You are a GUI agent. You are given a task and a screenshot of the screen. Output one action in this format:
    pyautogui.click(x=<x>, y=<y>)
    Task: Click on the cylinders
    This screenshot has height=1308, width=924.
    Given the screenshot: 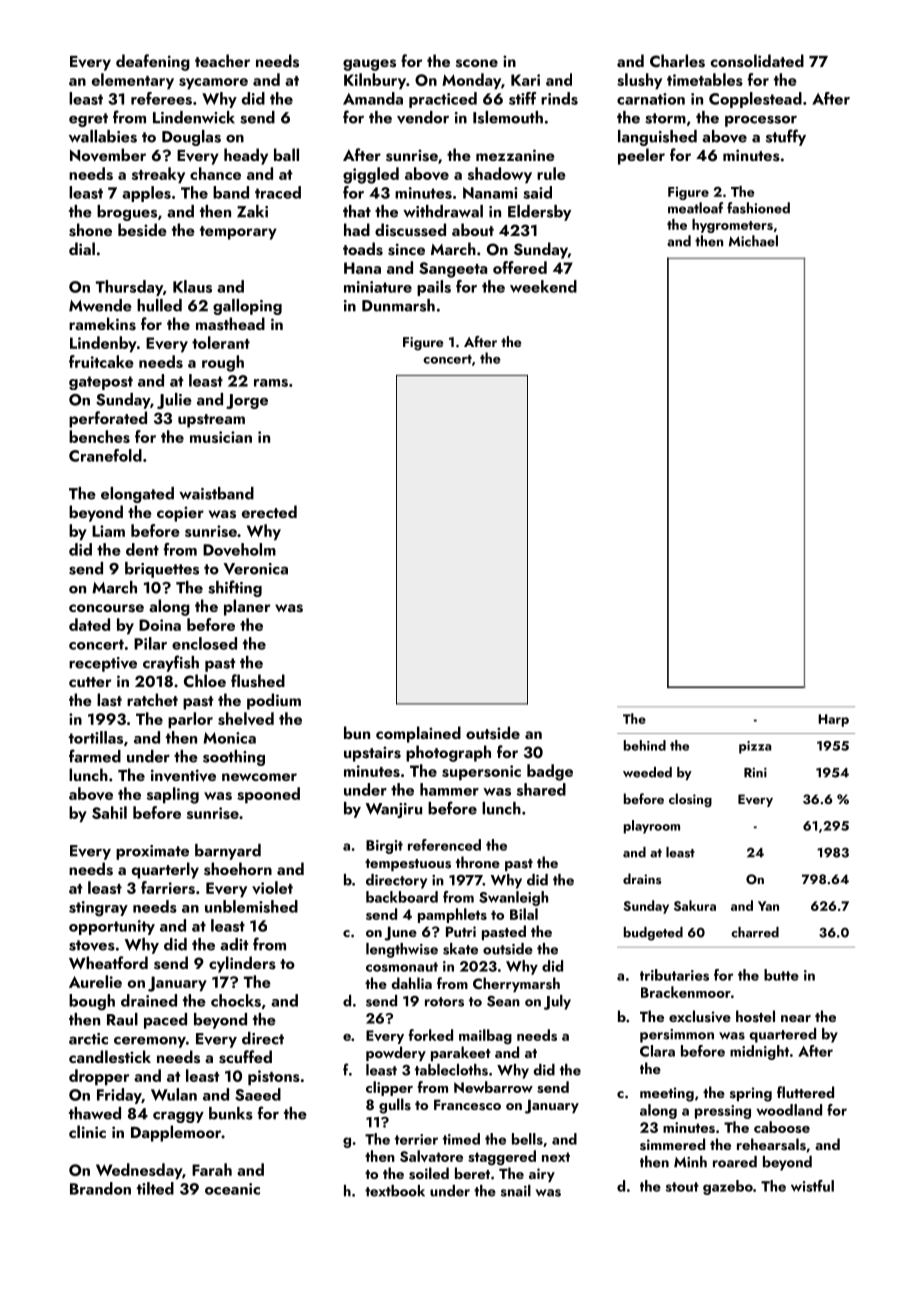 What is the action you would take?
    pyautogui.click(x=242, y=964)
